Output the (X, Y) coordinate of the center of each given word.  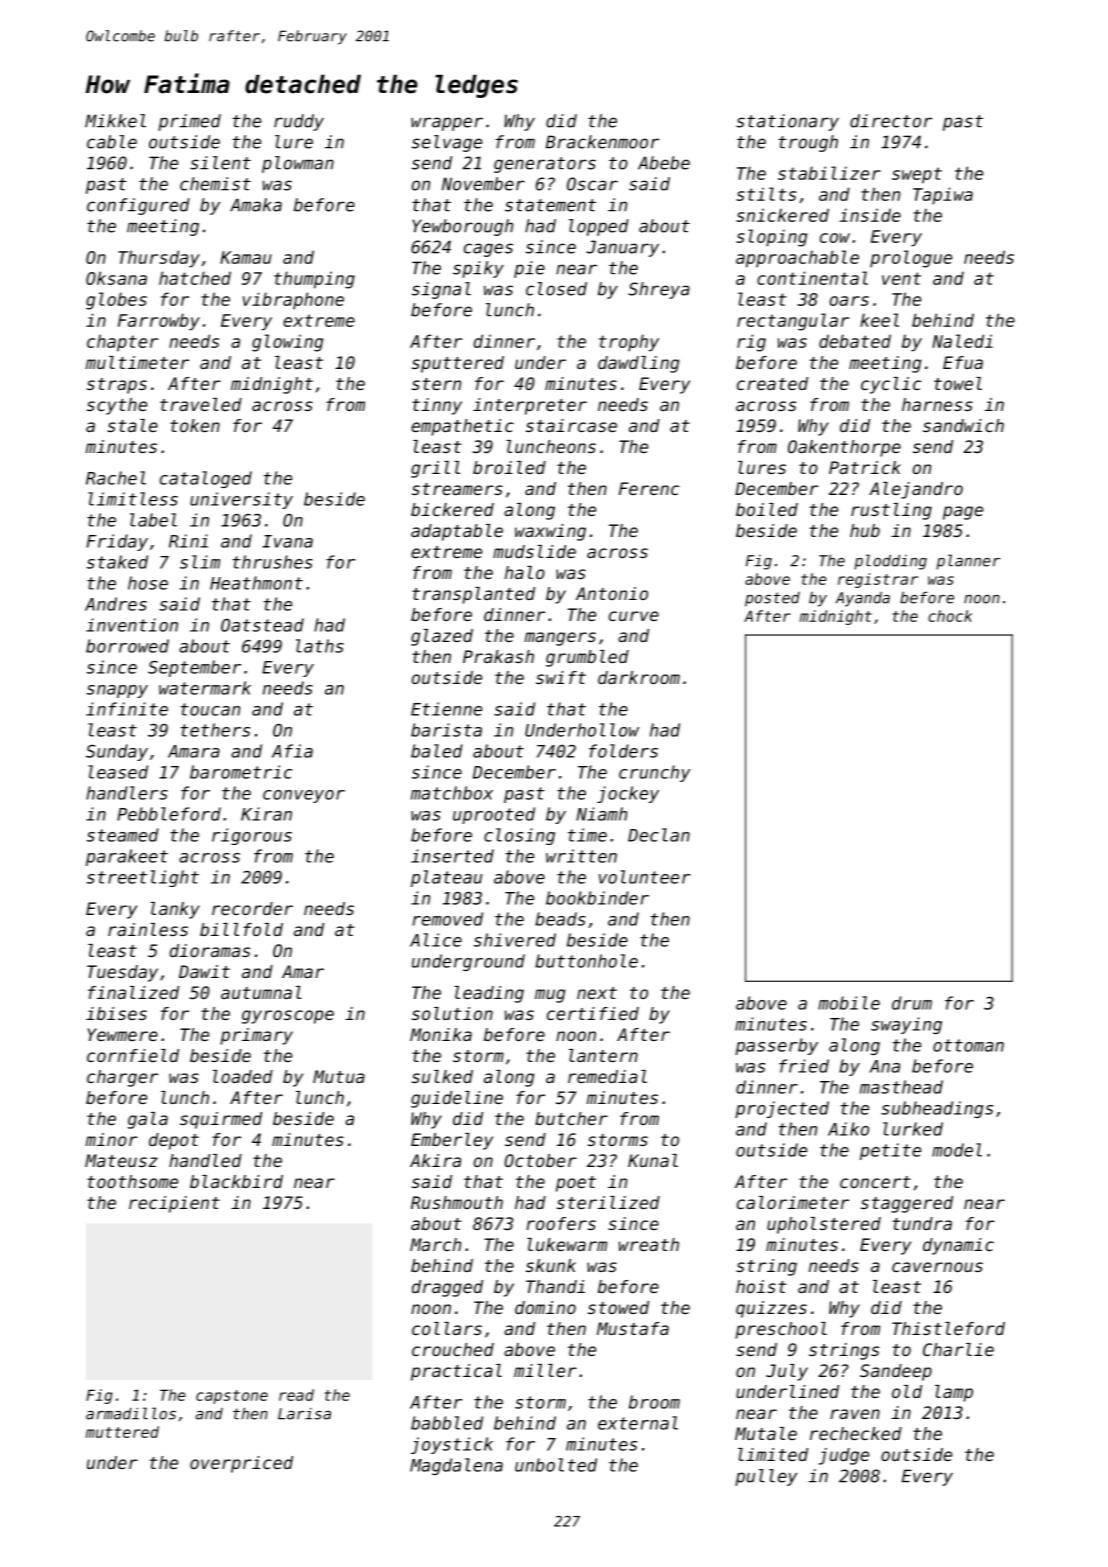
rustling (891, 511)
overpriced (241, 1464)
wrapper (447, 124)
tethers (215, 730)
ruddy (299, 122)
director (891, 121)
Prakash (498, 656)
